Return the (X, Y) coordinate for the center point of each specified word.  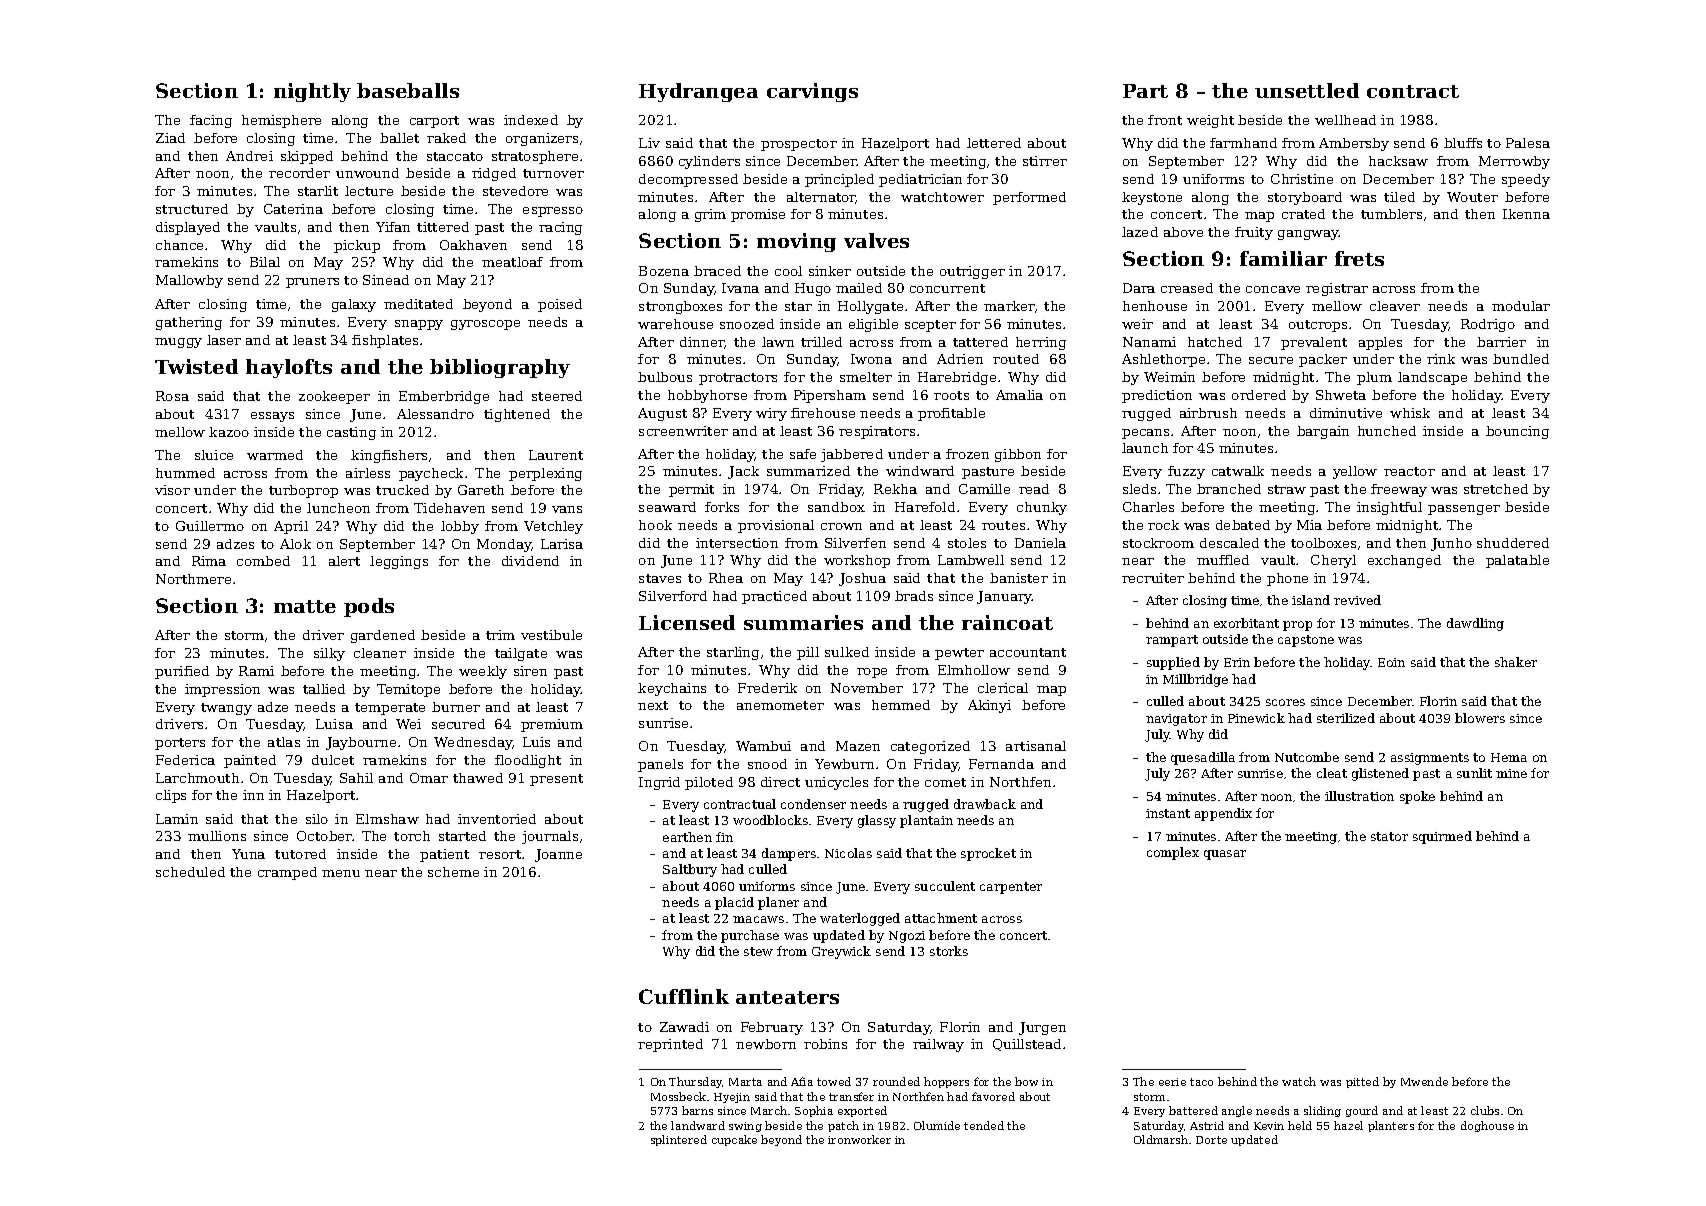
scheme (453, 872)
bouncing (1517, 432)
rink (1441, 359)
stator (1389, 836)
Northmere (193, 579)
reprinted (670, 1045)
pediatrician (920, 180)
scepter (930, 326)
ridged (494, 174)
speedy (1526, 180)
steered (557, 396)
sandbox (836, 507)
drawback (985, 804)
